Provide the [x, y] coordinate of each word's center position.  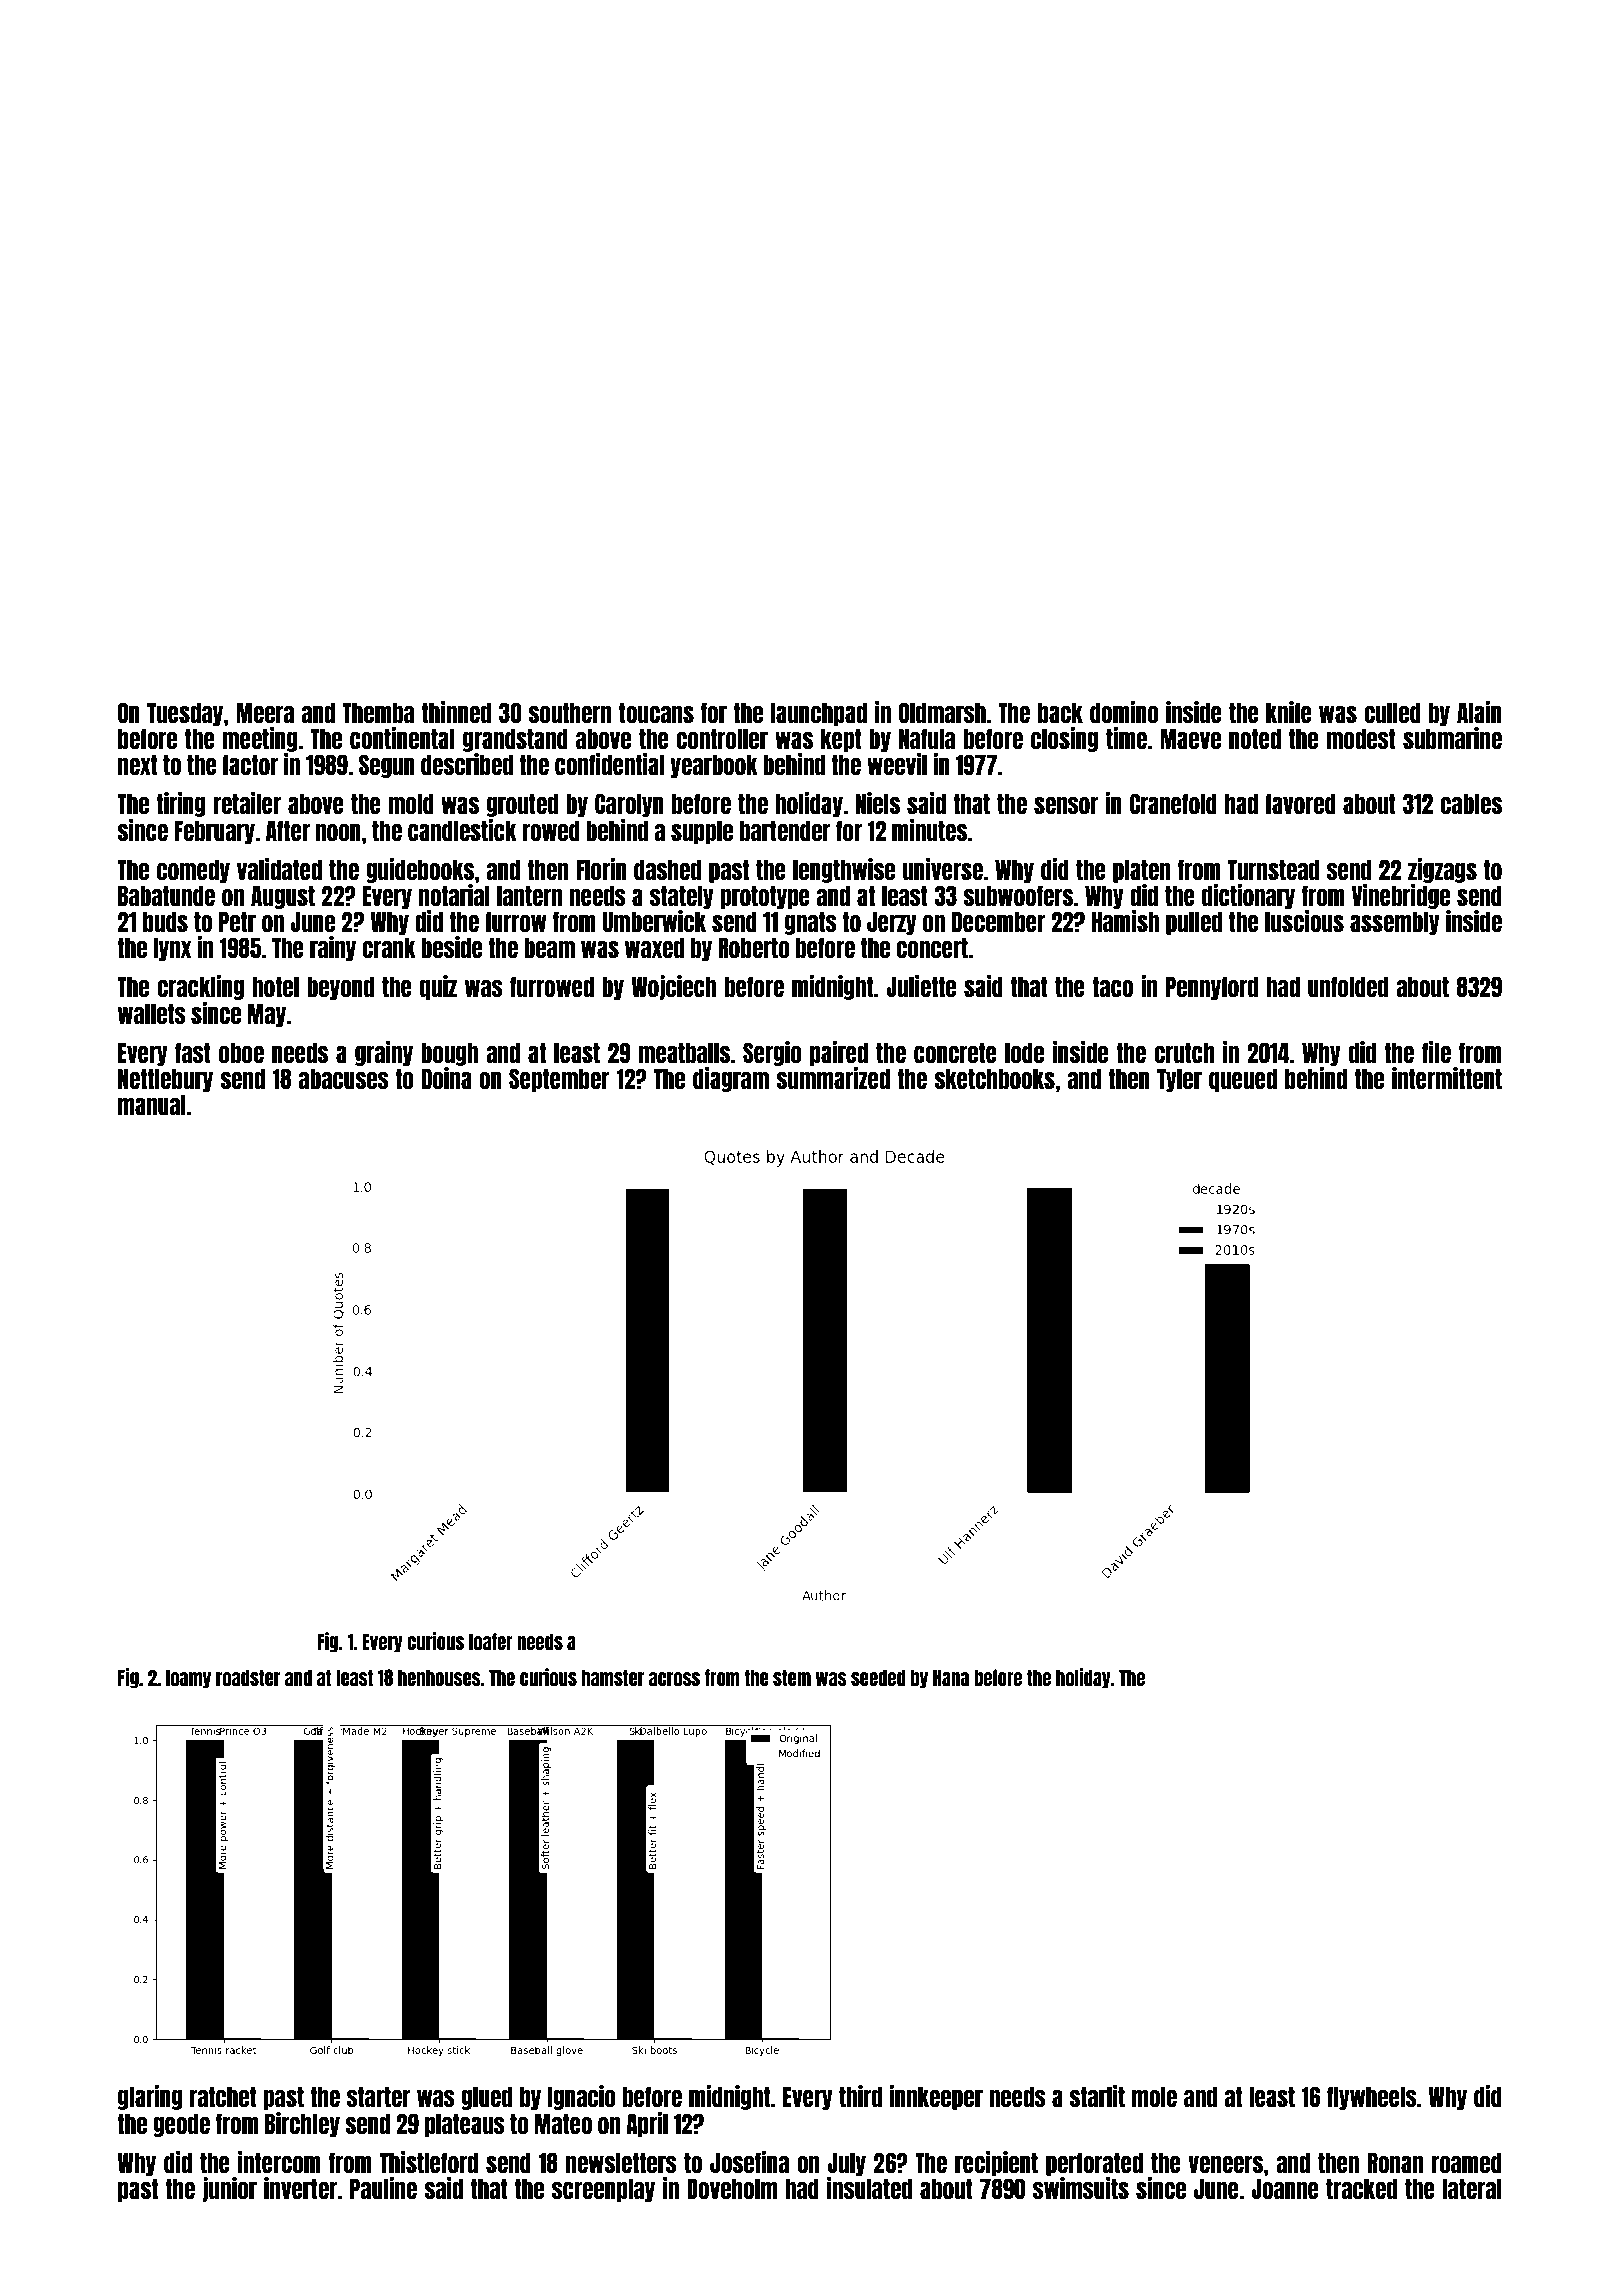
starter [379, 2096]
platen [1141, 871]
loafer [491, 1641]
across [674, 1679]
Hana [951, 1677]
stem [792, 1677]
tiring [181, 804]
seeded [878, 1677]
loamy [188, 1679]
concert [932, 947]
